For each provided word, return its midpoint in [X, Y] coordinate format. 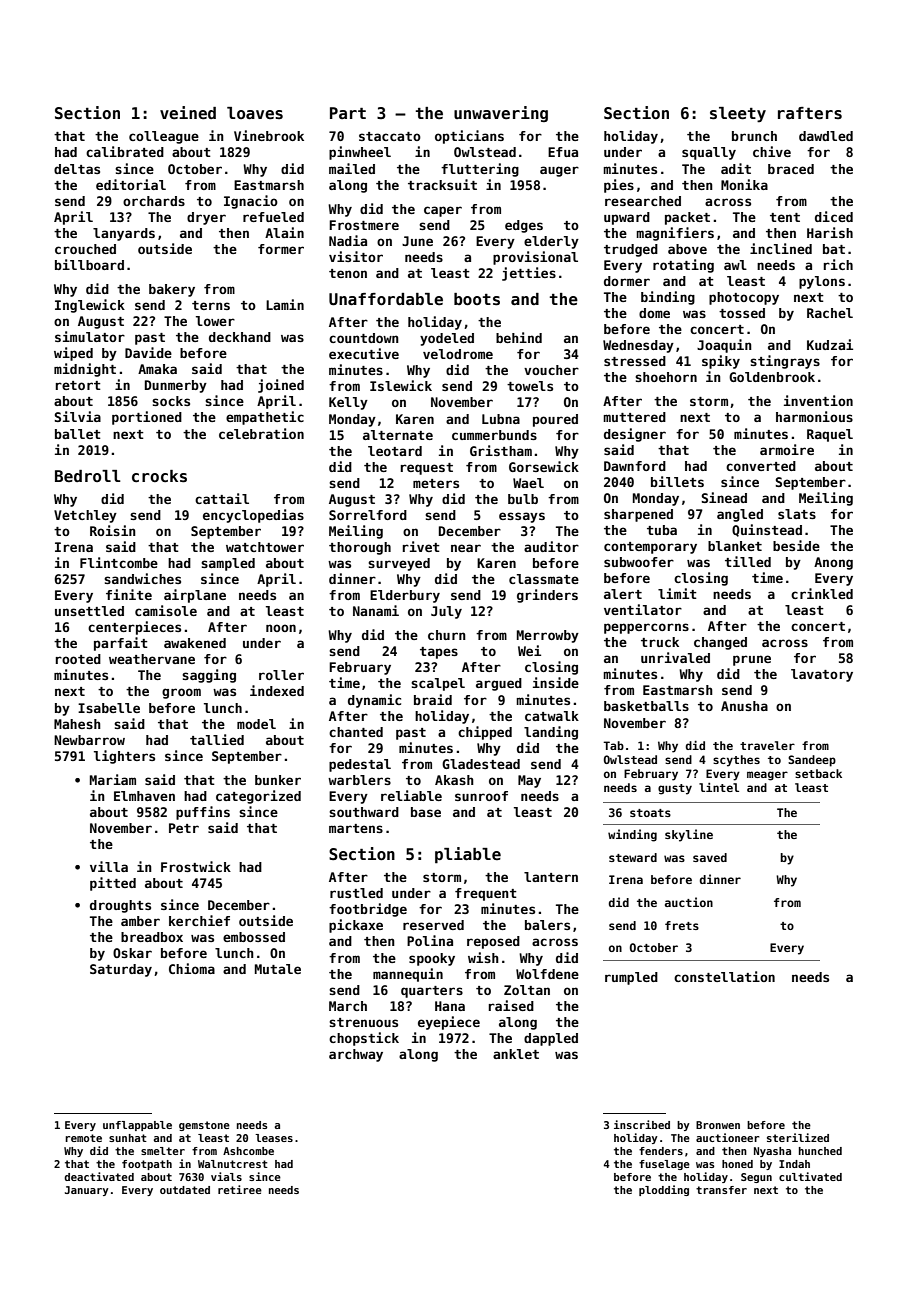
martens [356, 828]
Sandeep [812, 761]
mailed [352, 168]
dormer [627, 281]
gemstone [204, 1126]
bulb [523, 499]
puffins [203, 813]
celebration [261, 433]
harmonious [814, 416]
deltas [77, 169]
